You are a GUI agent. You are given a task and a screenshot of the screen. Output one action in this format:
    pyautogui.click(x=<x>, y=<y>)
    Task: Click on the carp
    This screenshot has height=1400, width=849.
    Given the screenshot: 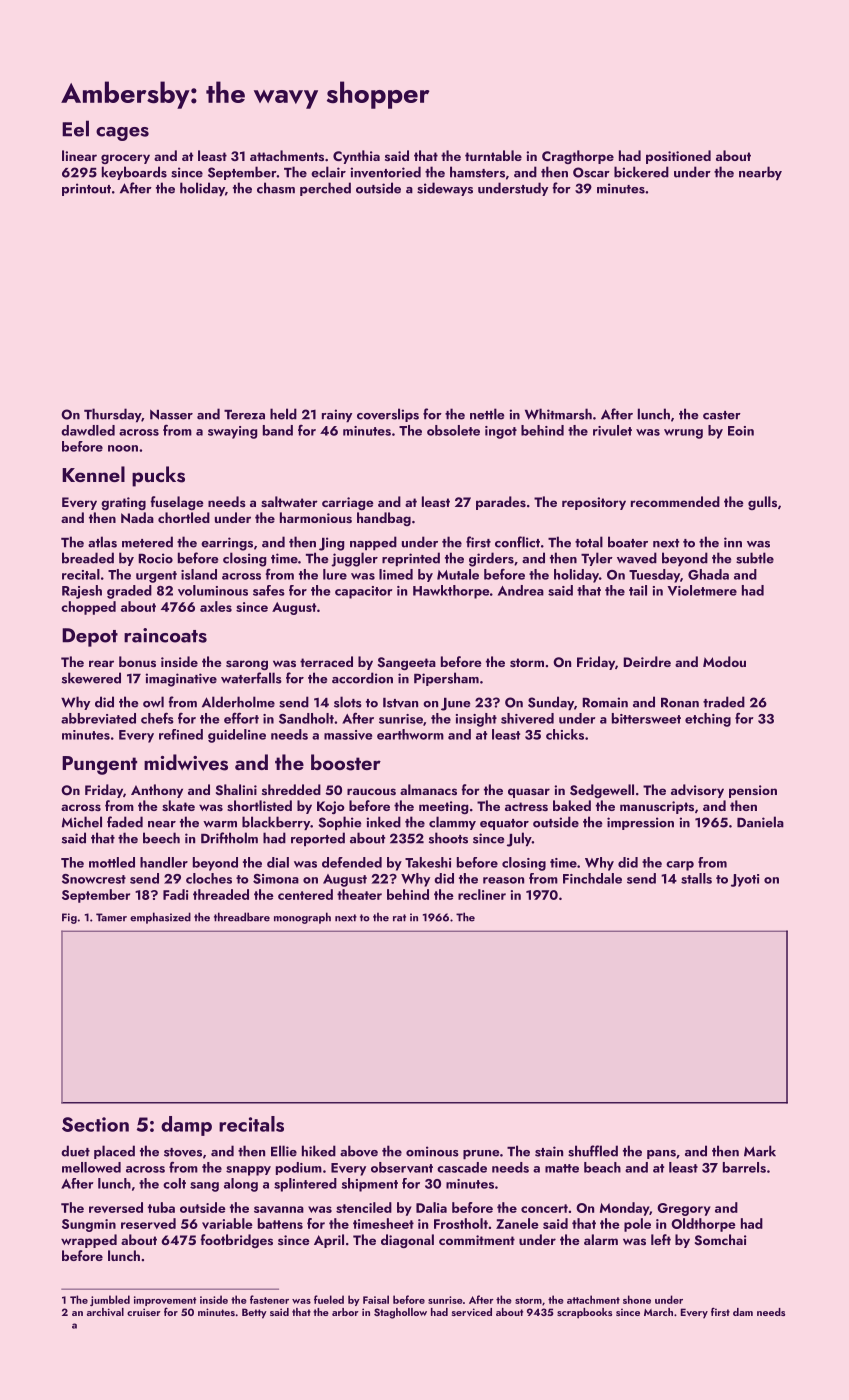 What is the action you would take?
    pyautogui.click(x=680, y=866)
